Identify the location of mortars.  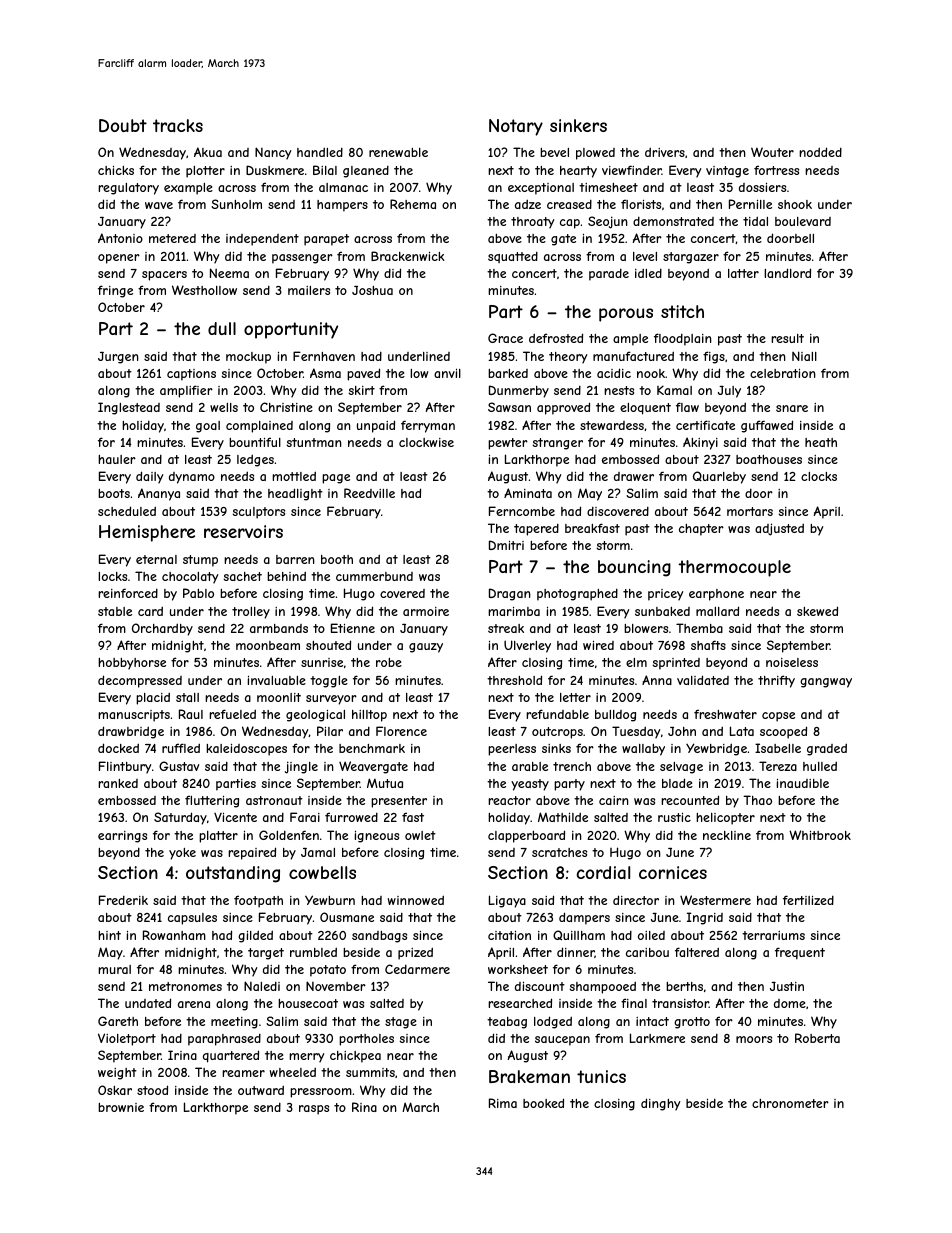
(750, 511).
